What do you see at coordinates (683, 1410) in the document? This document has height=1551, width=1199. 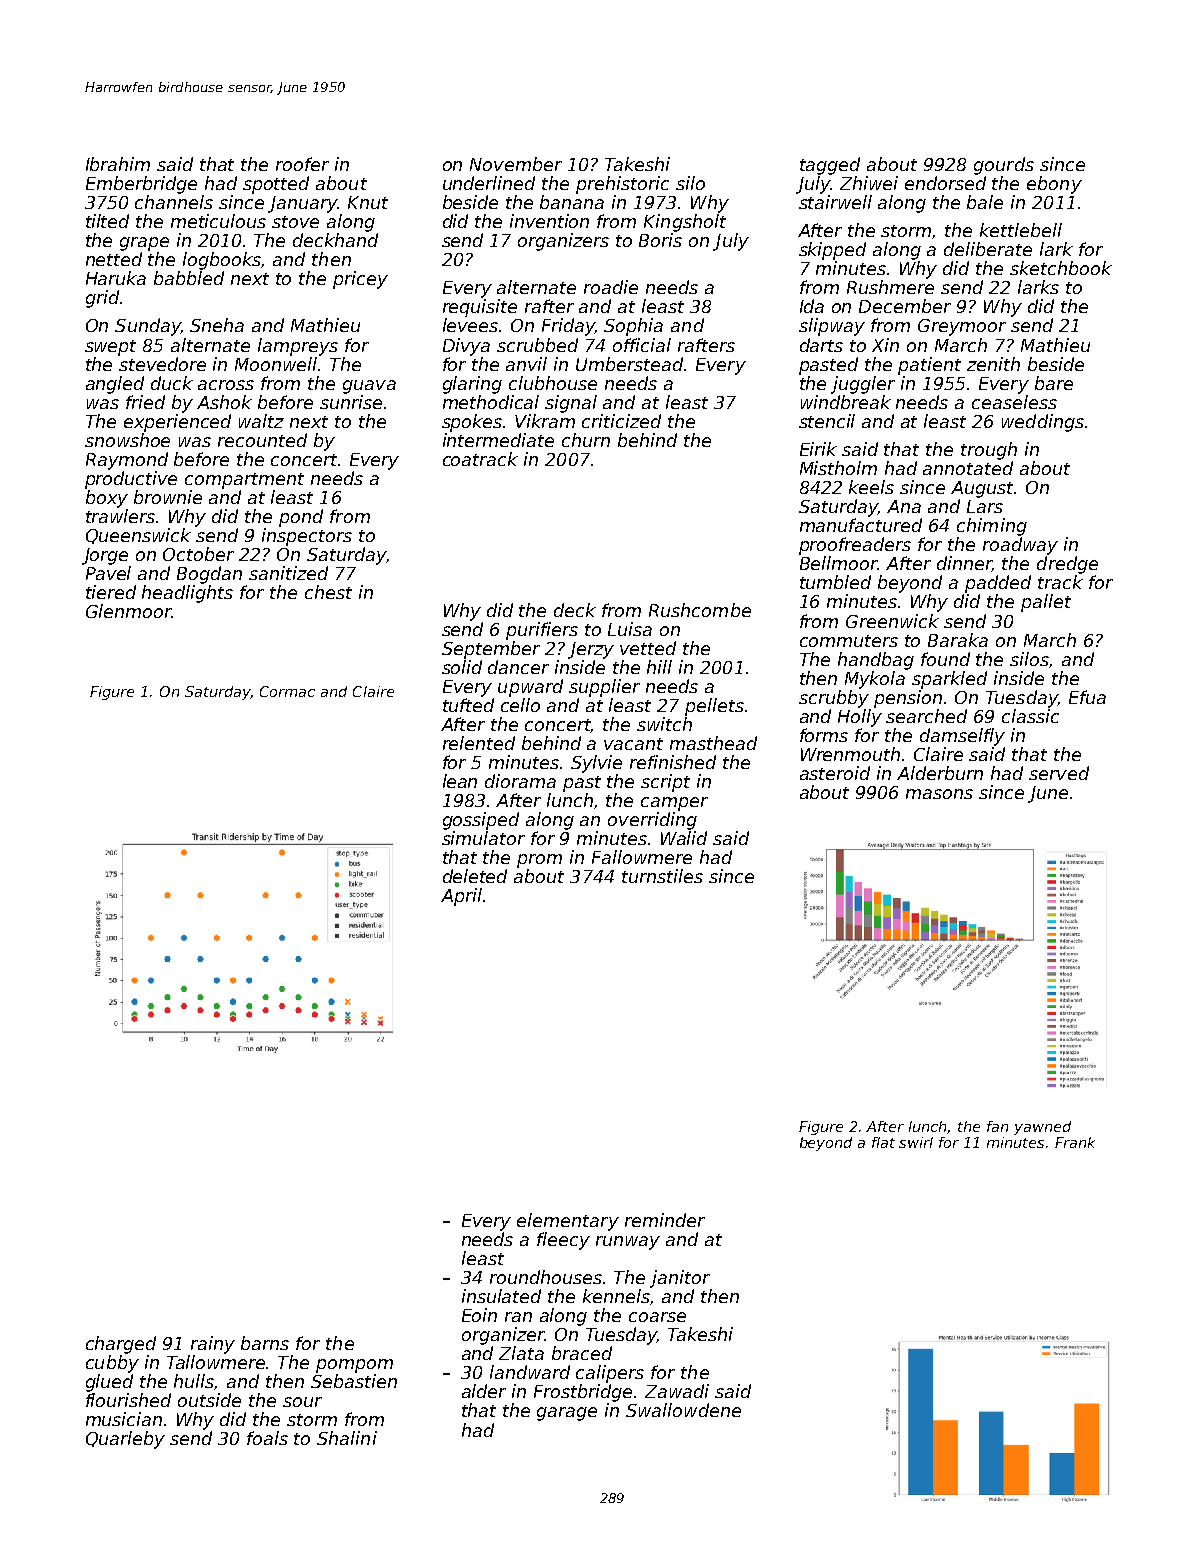 I see `Swallowdene` at bounding box center [683, 1410].
